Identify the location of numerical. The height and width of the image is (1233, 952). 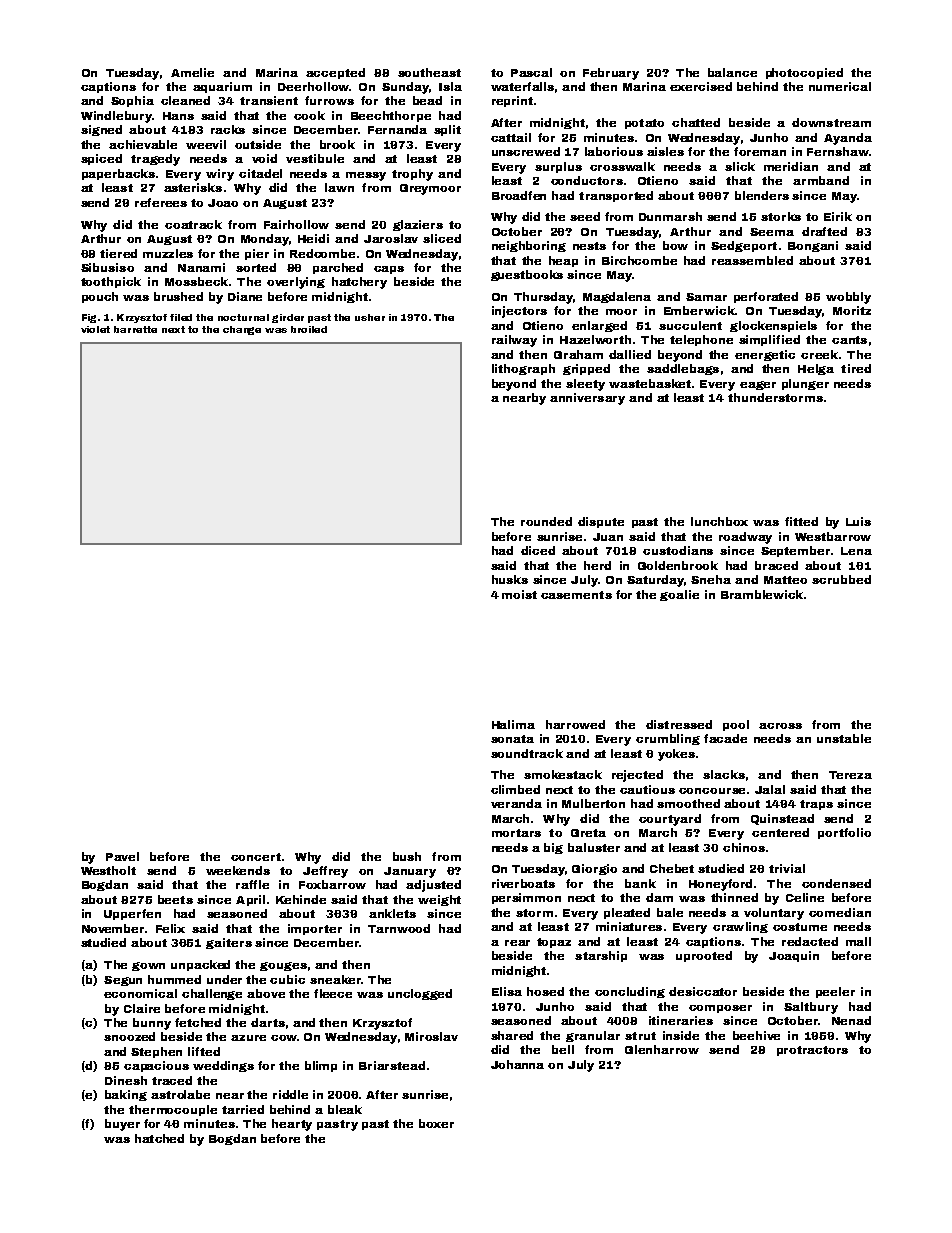
(840, 86).
